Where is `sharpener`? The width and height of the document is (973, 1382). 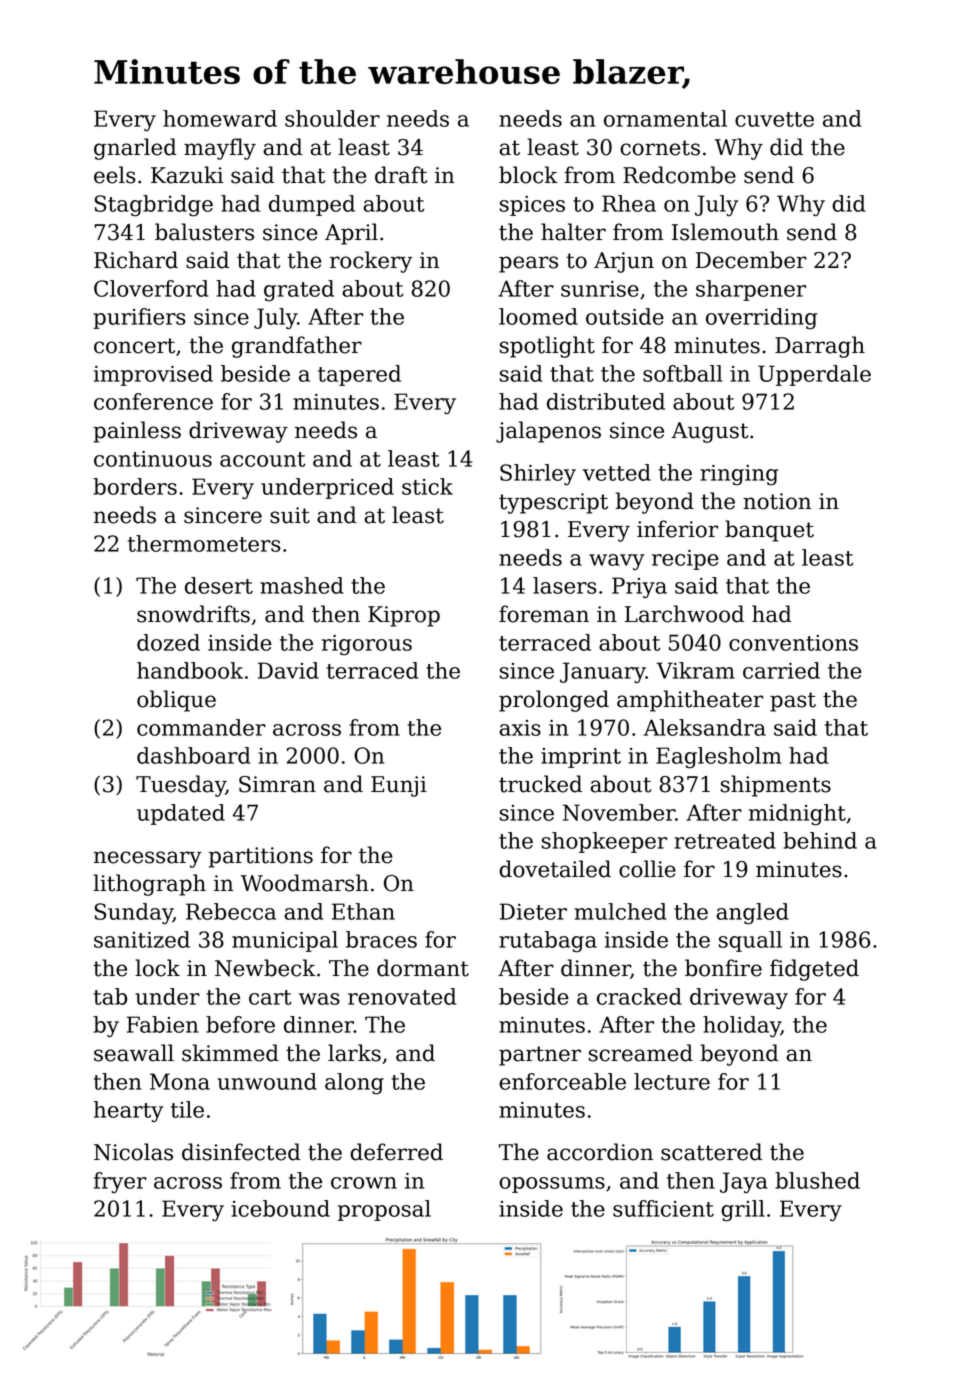 sharpener is located at coordinates (751, 290).
